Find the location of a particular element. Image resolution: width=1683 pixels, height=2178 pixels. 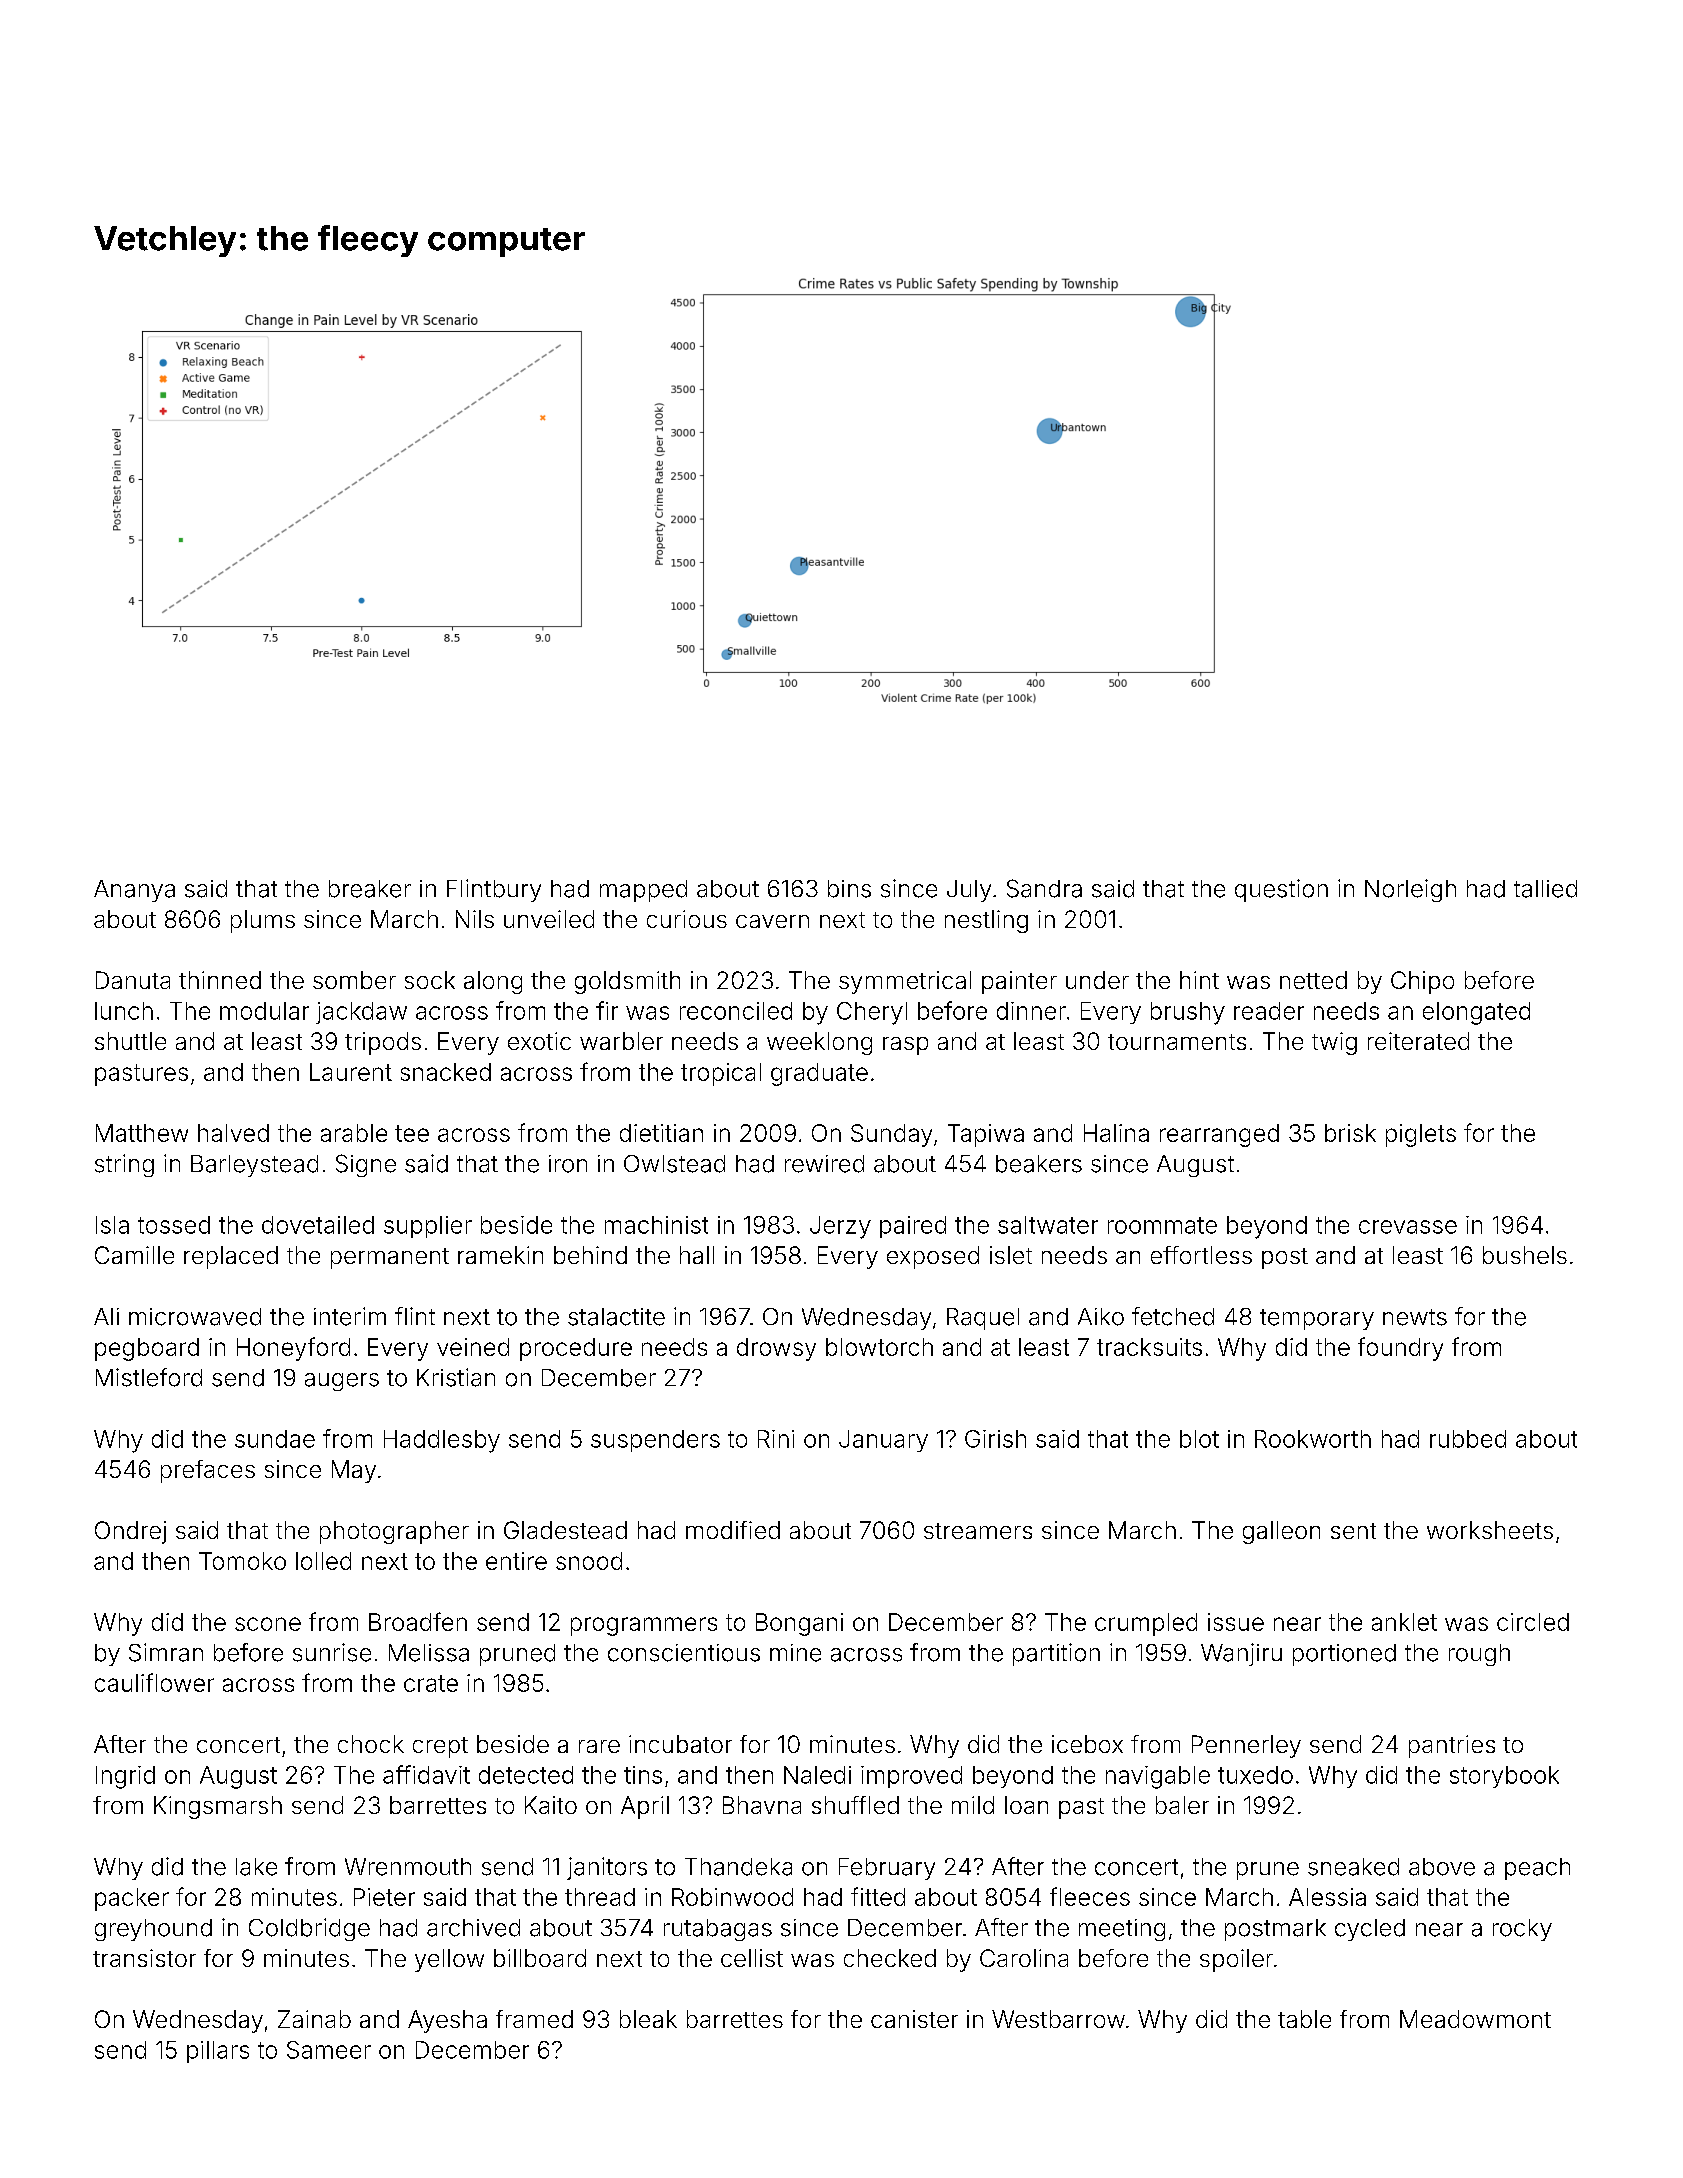

pillars is located at coordinates (218, 2052).
